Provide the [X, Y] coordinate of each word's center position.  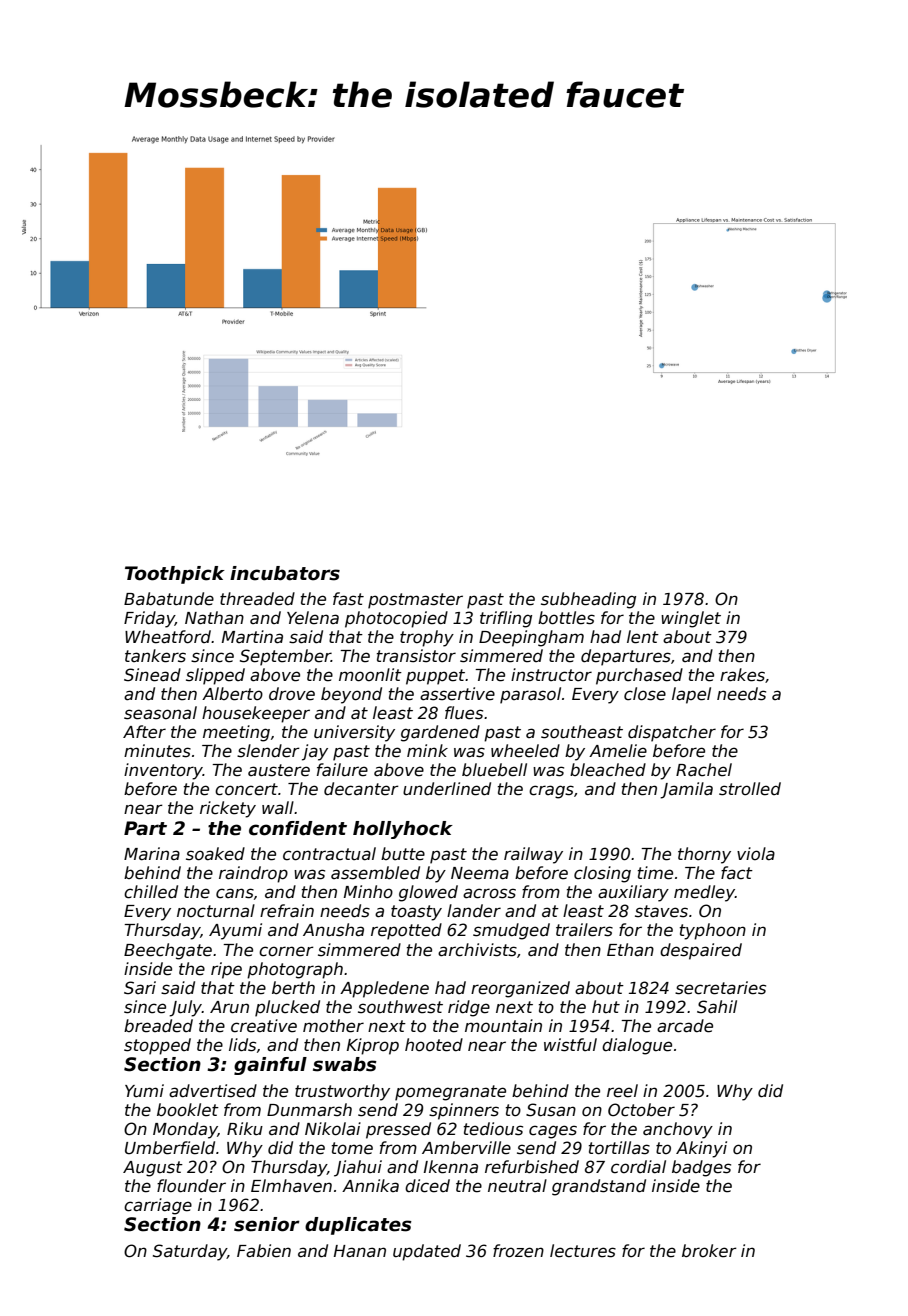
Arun [229, 1007]
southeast [582, 732]
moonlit [370, 675]
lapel [691, 695]
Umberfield [170, 1148]
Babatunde [169, 599]
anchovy [678, 1130]
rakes [742, 675]
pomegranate [450, 1093]
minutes [157, 751]
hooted [434, 1045]
